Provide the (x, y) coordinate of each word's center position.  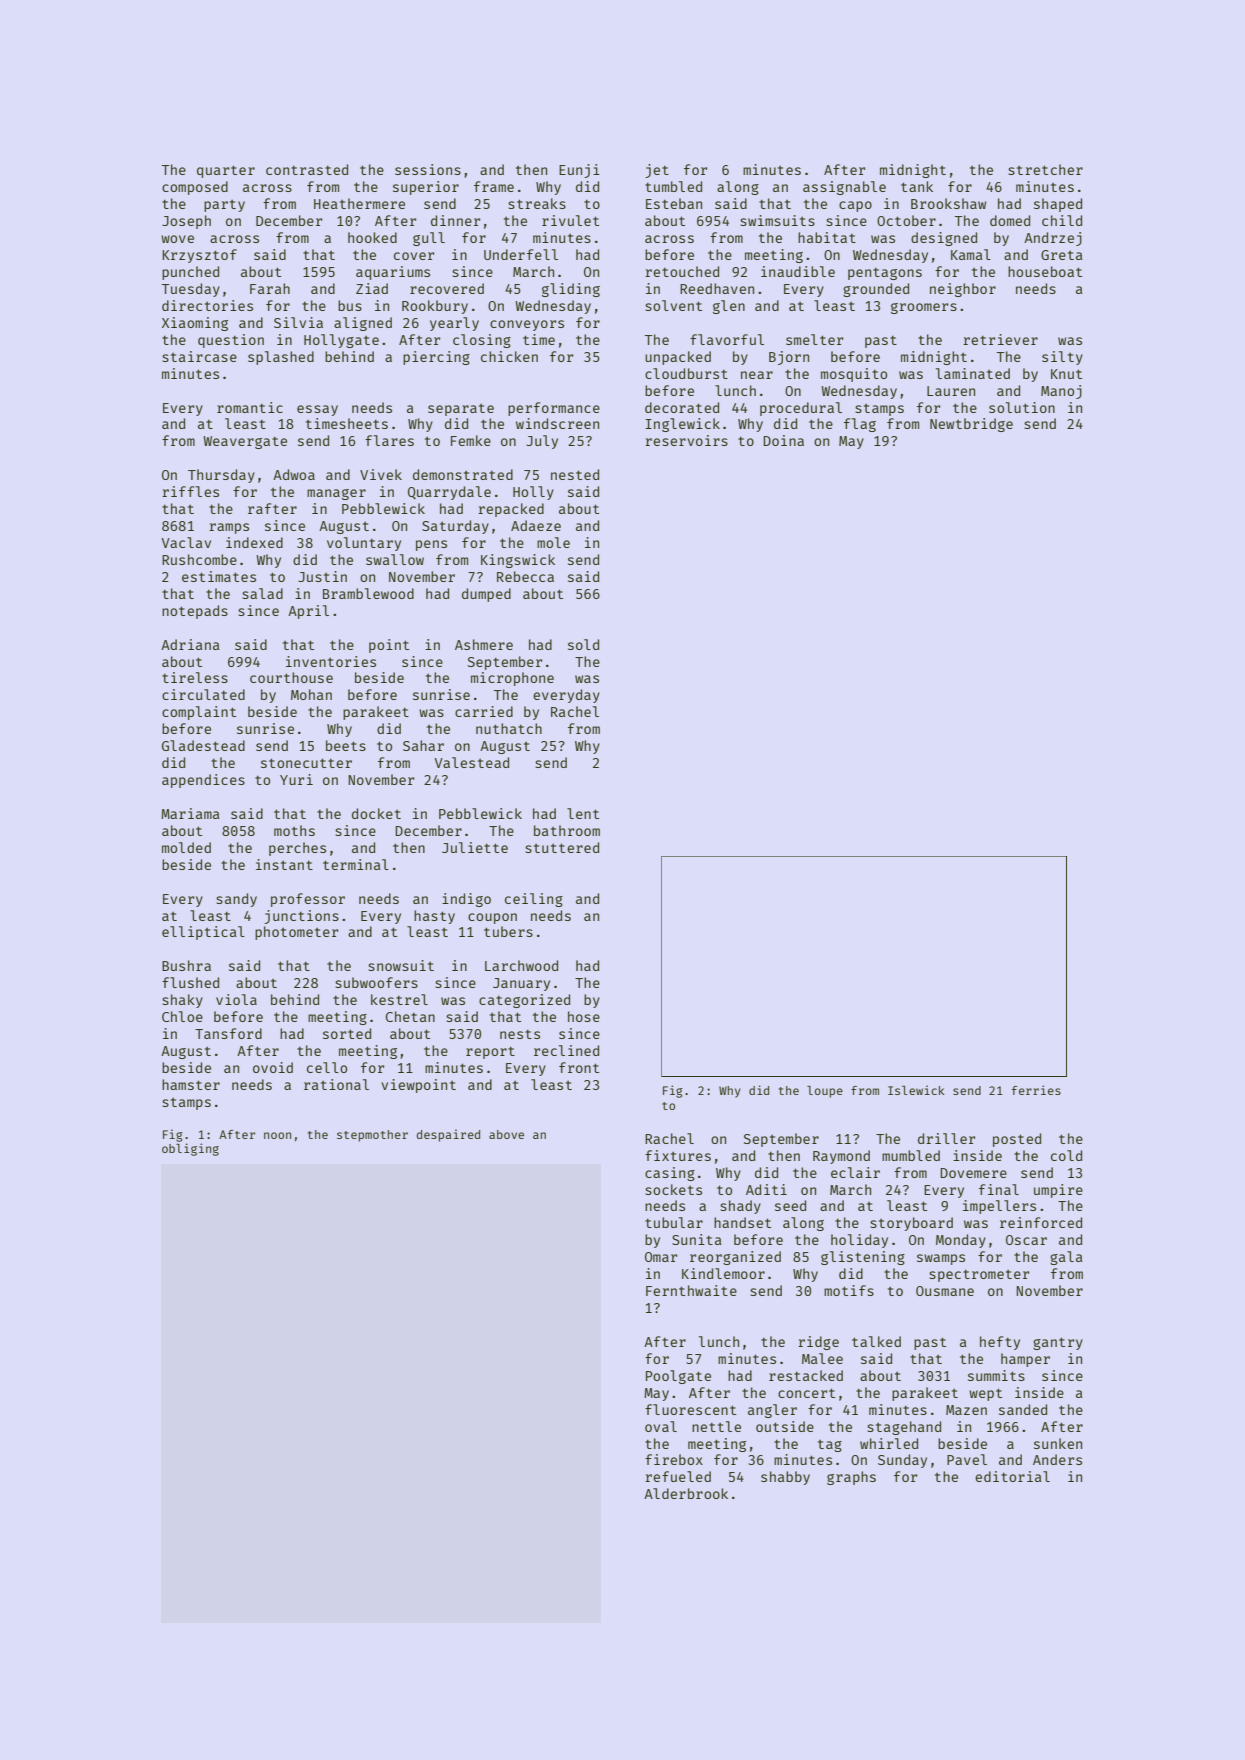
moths (294, 830)
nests (520, 1034)
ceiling (534, 900)
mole (553, 542)
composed (195, 188)
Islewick (916, 1090)
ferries (1036, 1090)
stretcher (1045, 169)
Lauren (951, 391)
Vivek (381, 474)
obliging (190, 1149)
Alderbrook (686, 1493)
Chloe (182, 1016)
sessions (428, 169)
